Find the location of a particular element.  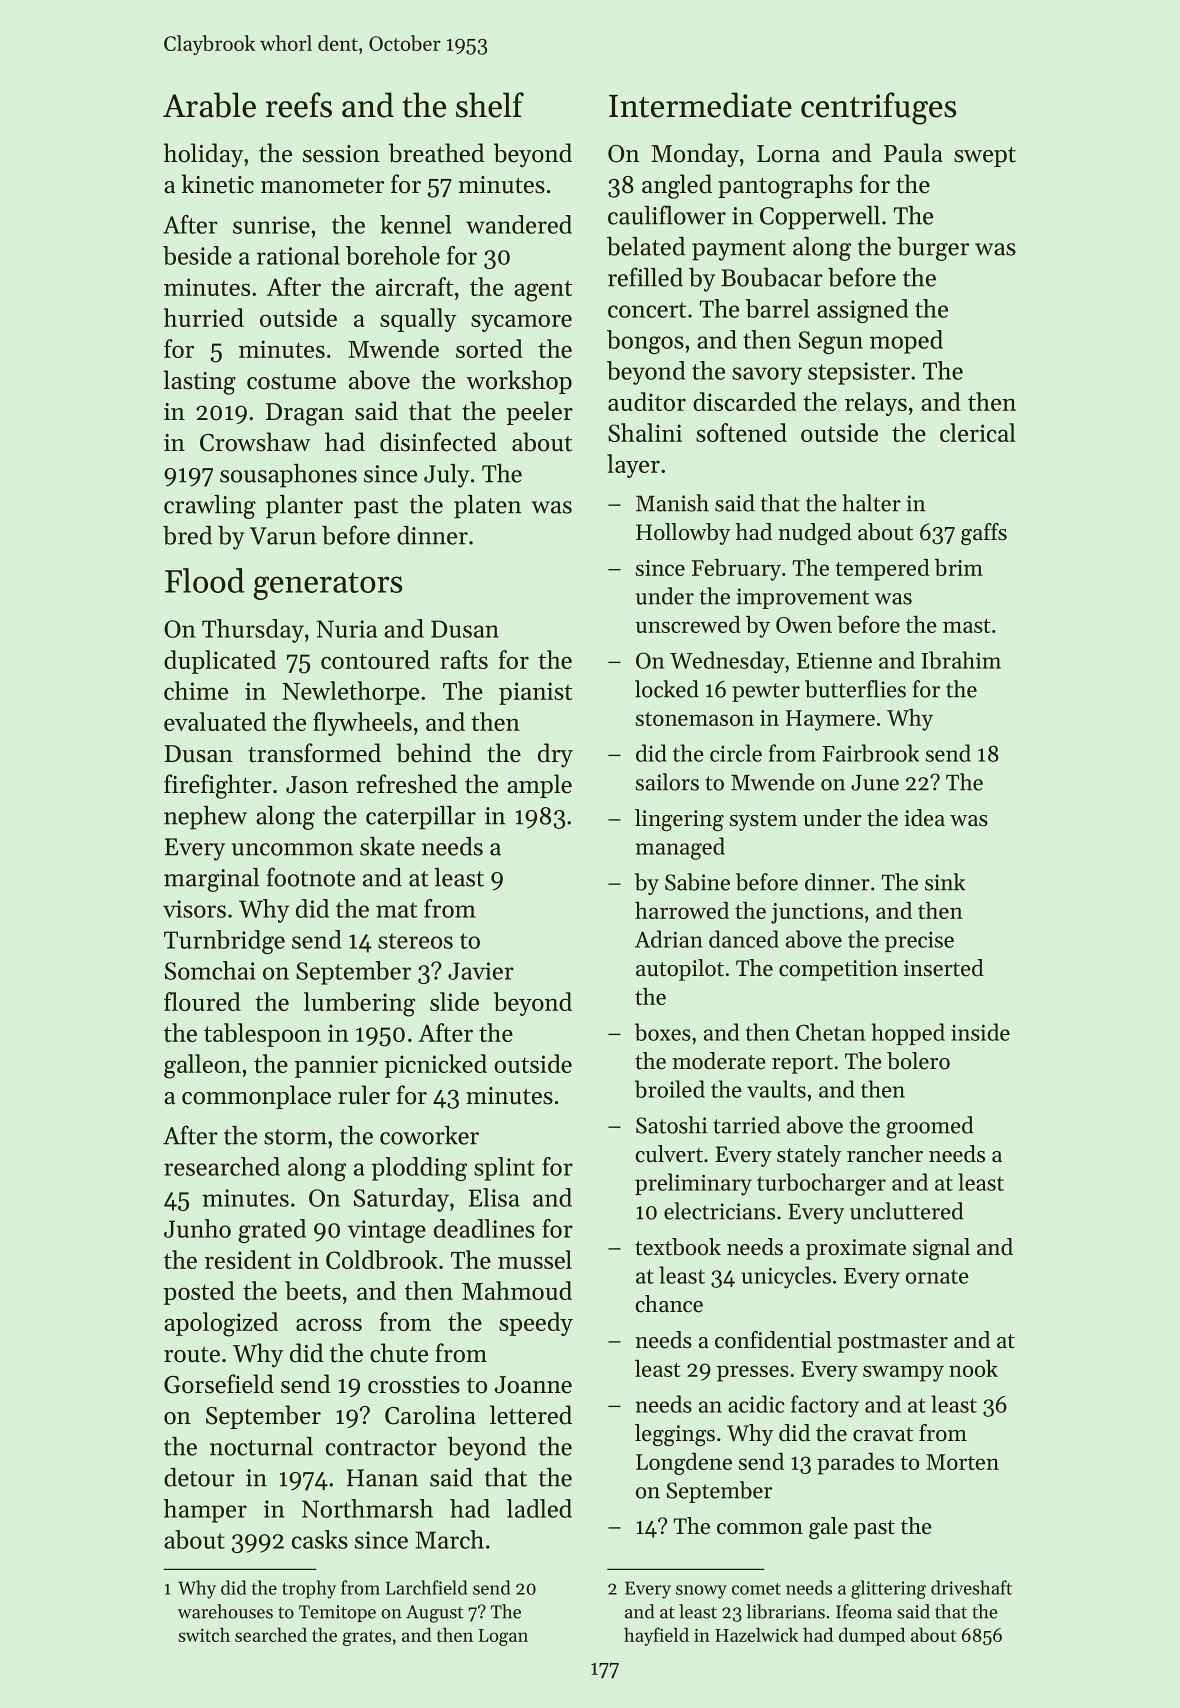

hamper is located at coordinates (205, 1511).
